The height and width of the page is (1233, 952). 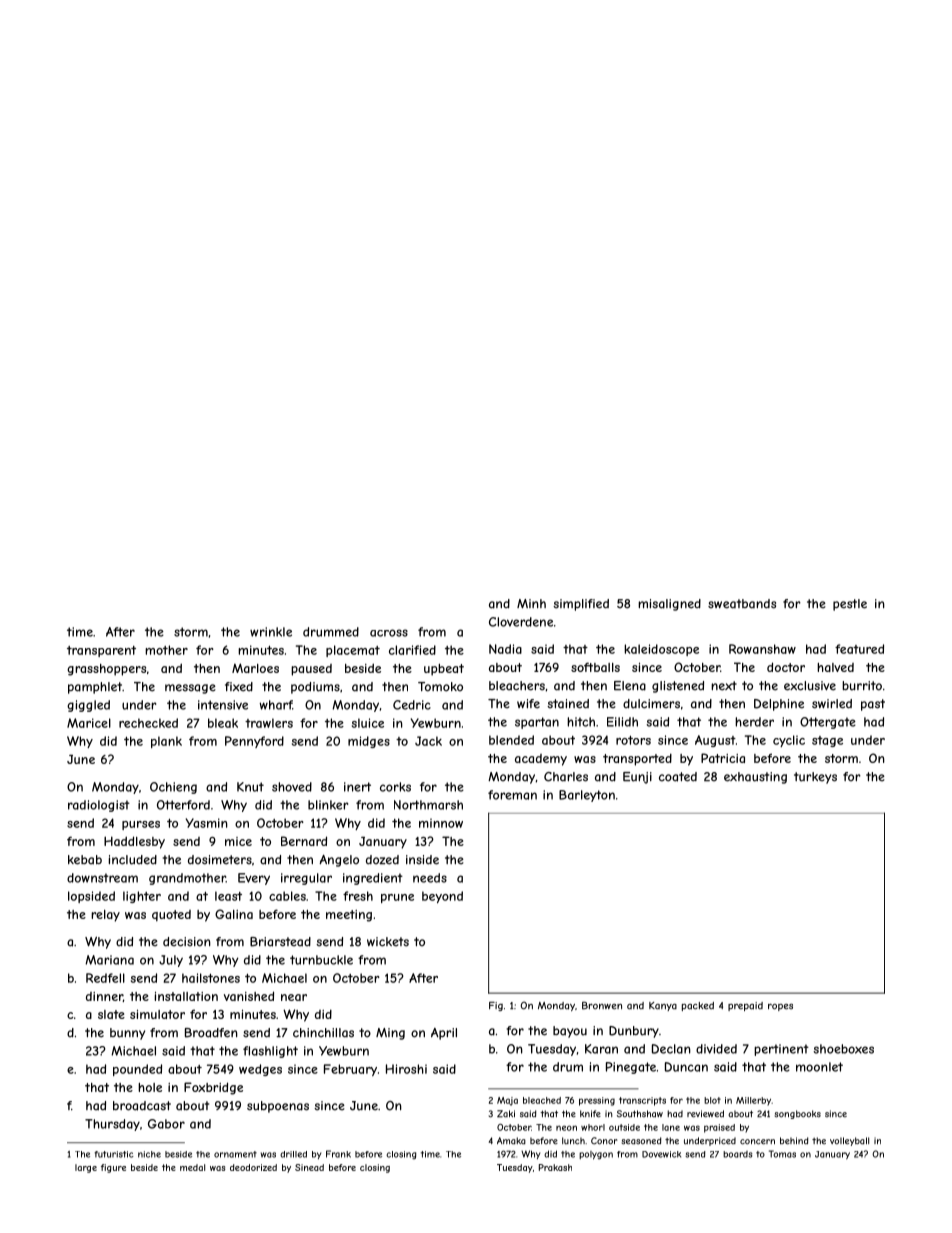 I want to click on figure, so click(x=113, y=1168).
